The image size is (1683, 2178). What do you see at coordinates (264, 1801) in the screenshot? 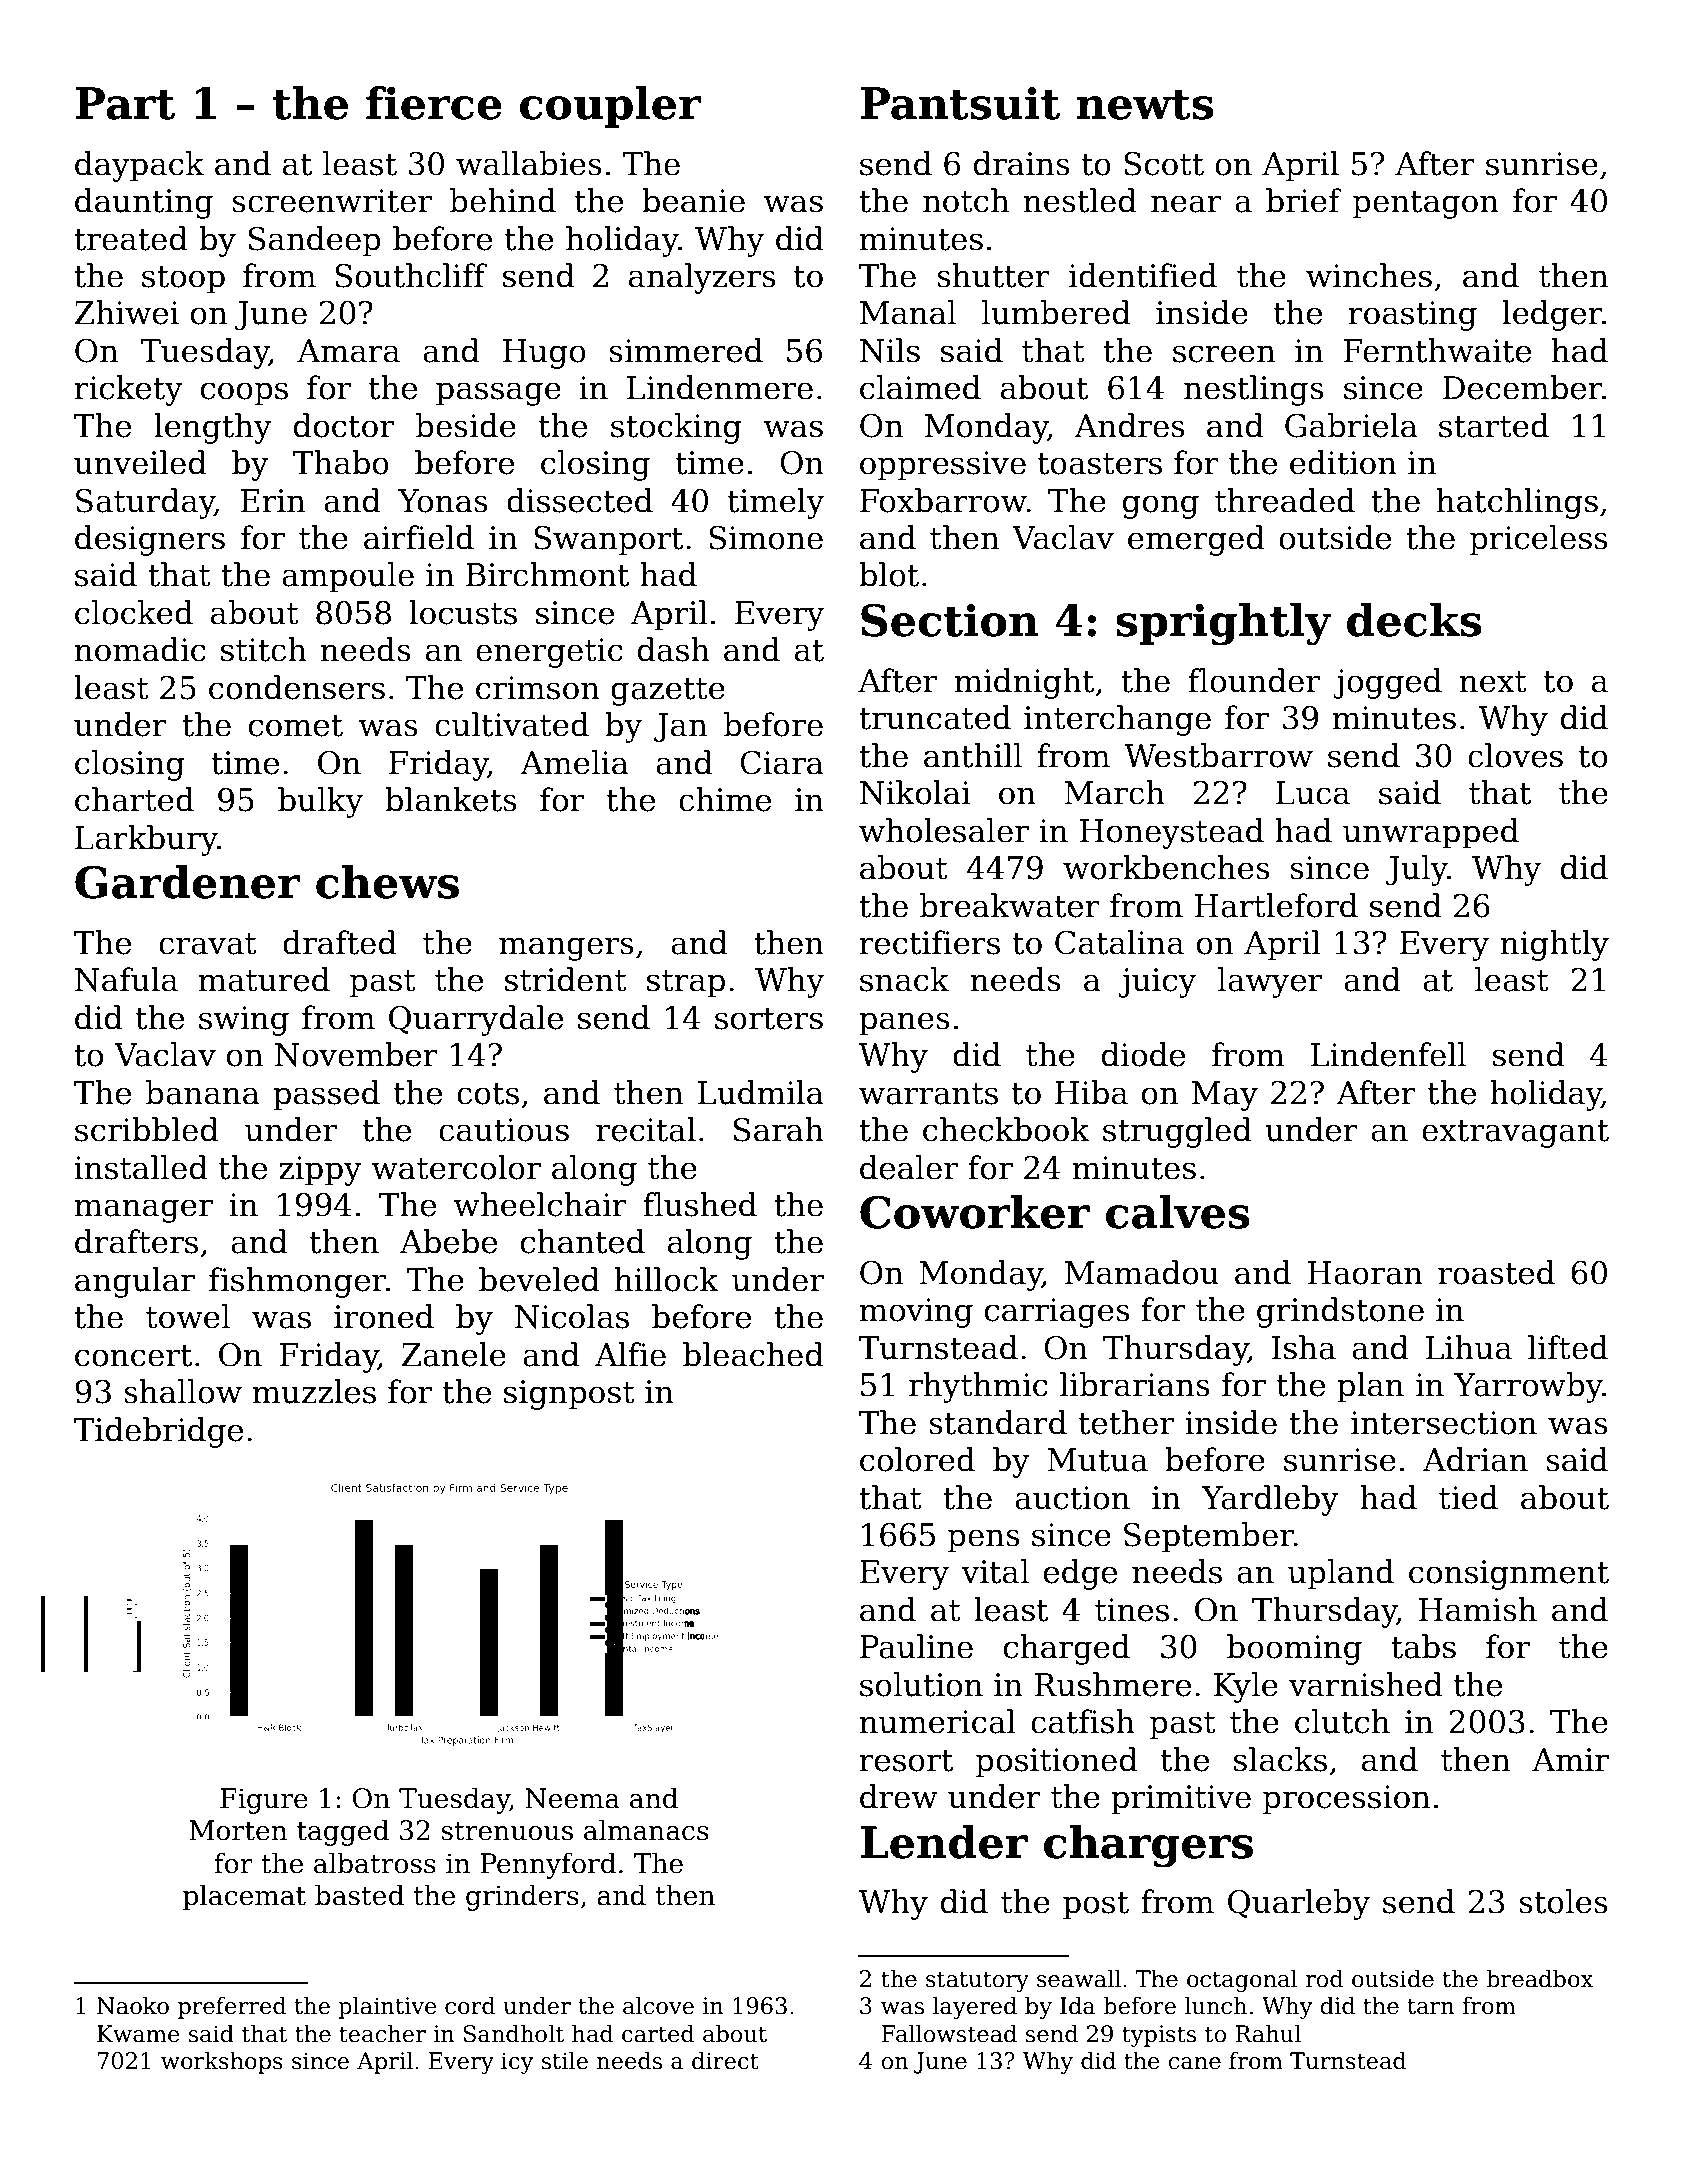
I see `Figure` at bounding box center [264, 1801].
